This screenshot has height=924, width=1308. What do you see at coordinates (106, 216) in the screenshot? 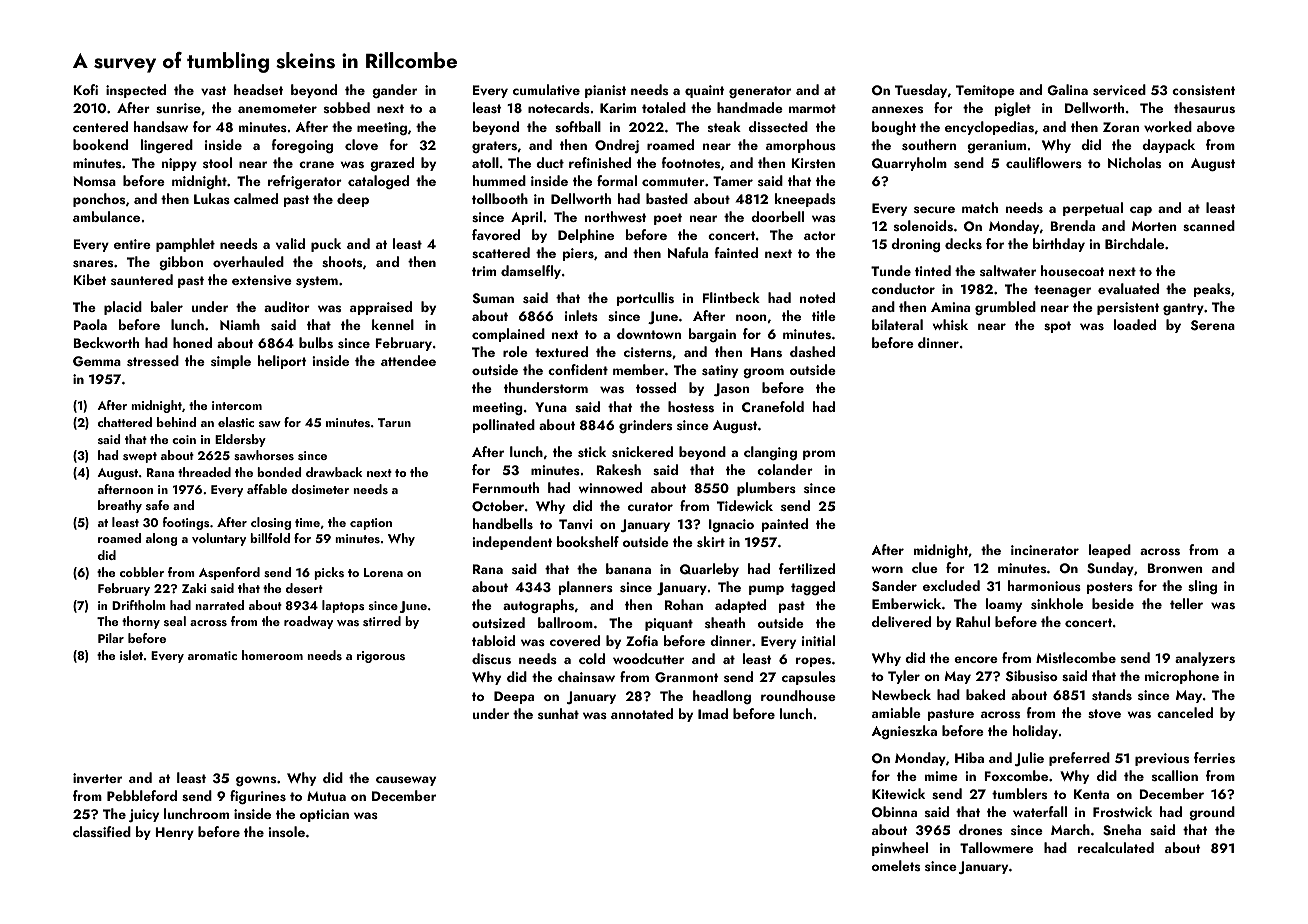
I see `ambulance` at bounding box center [106, 216].
